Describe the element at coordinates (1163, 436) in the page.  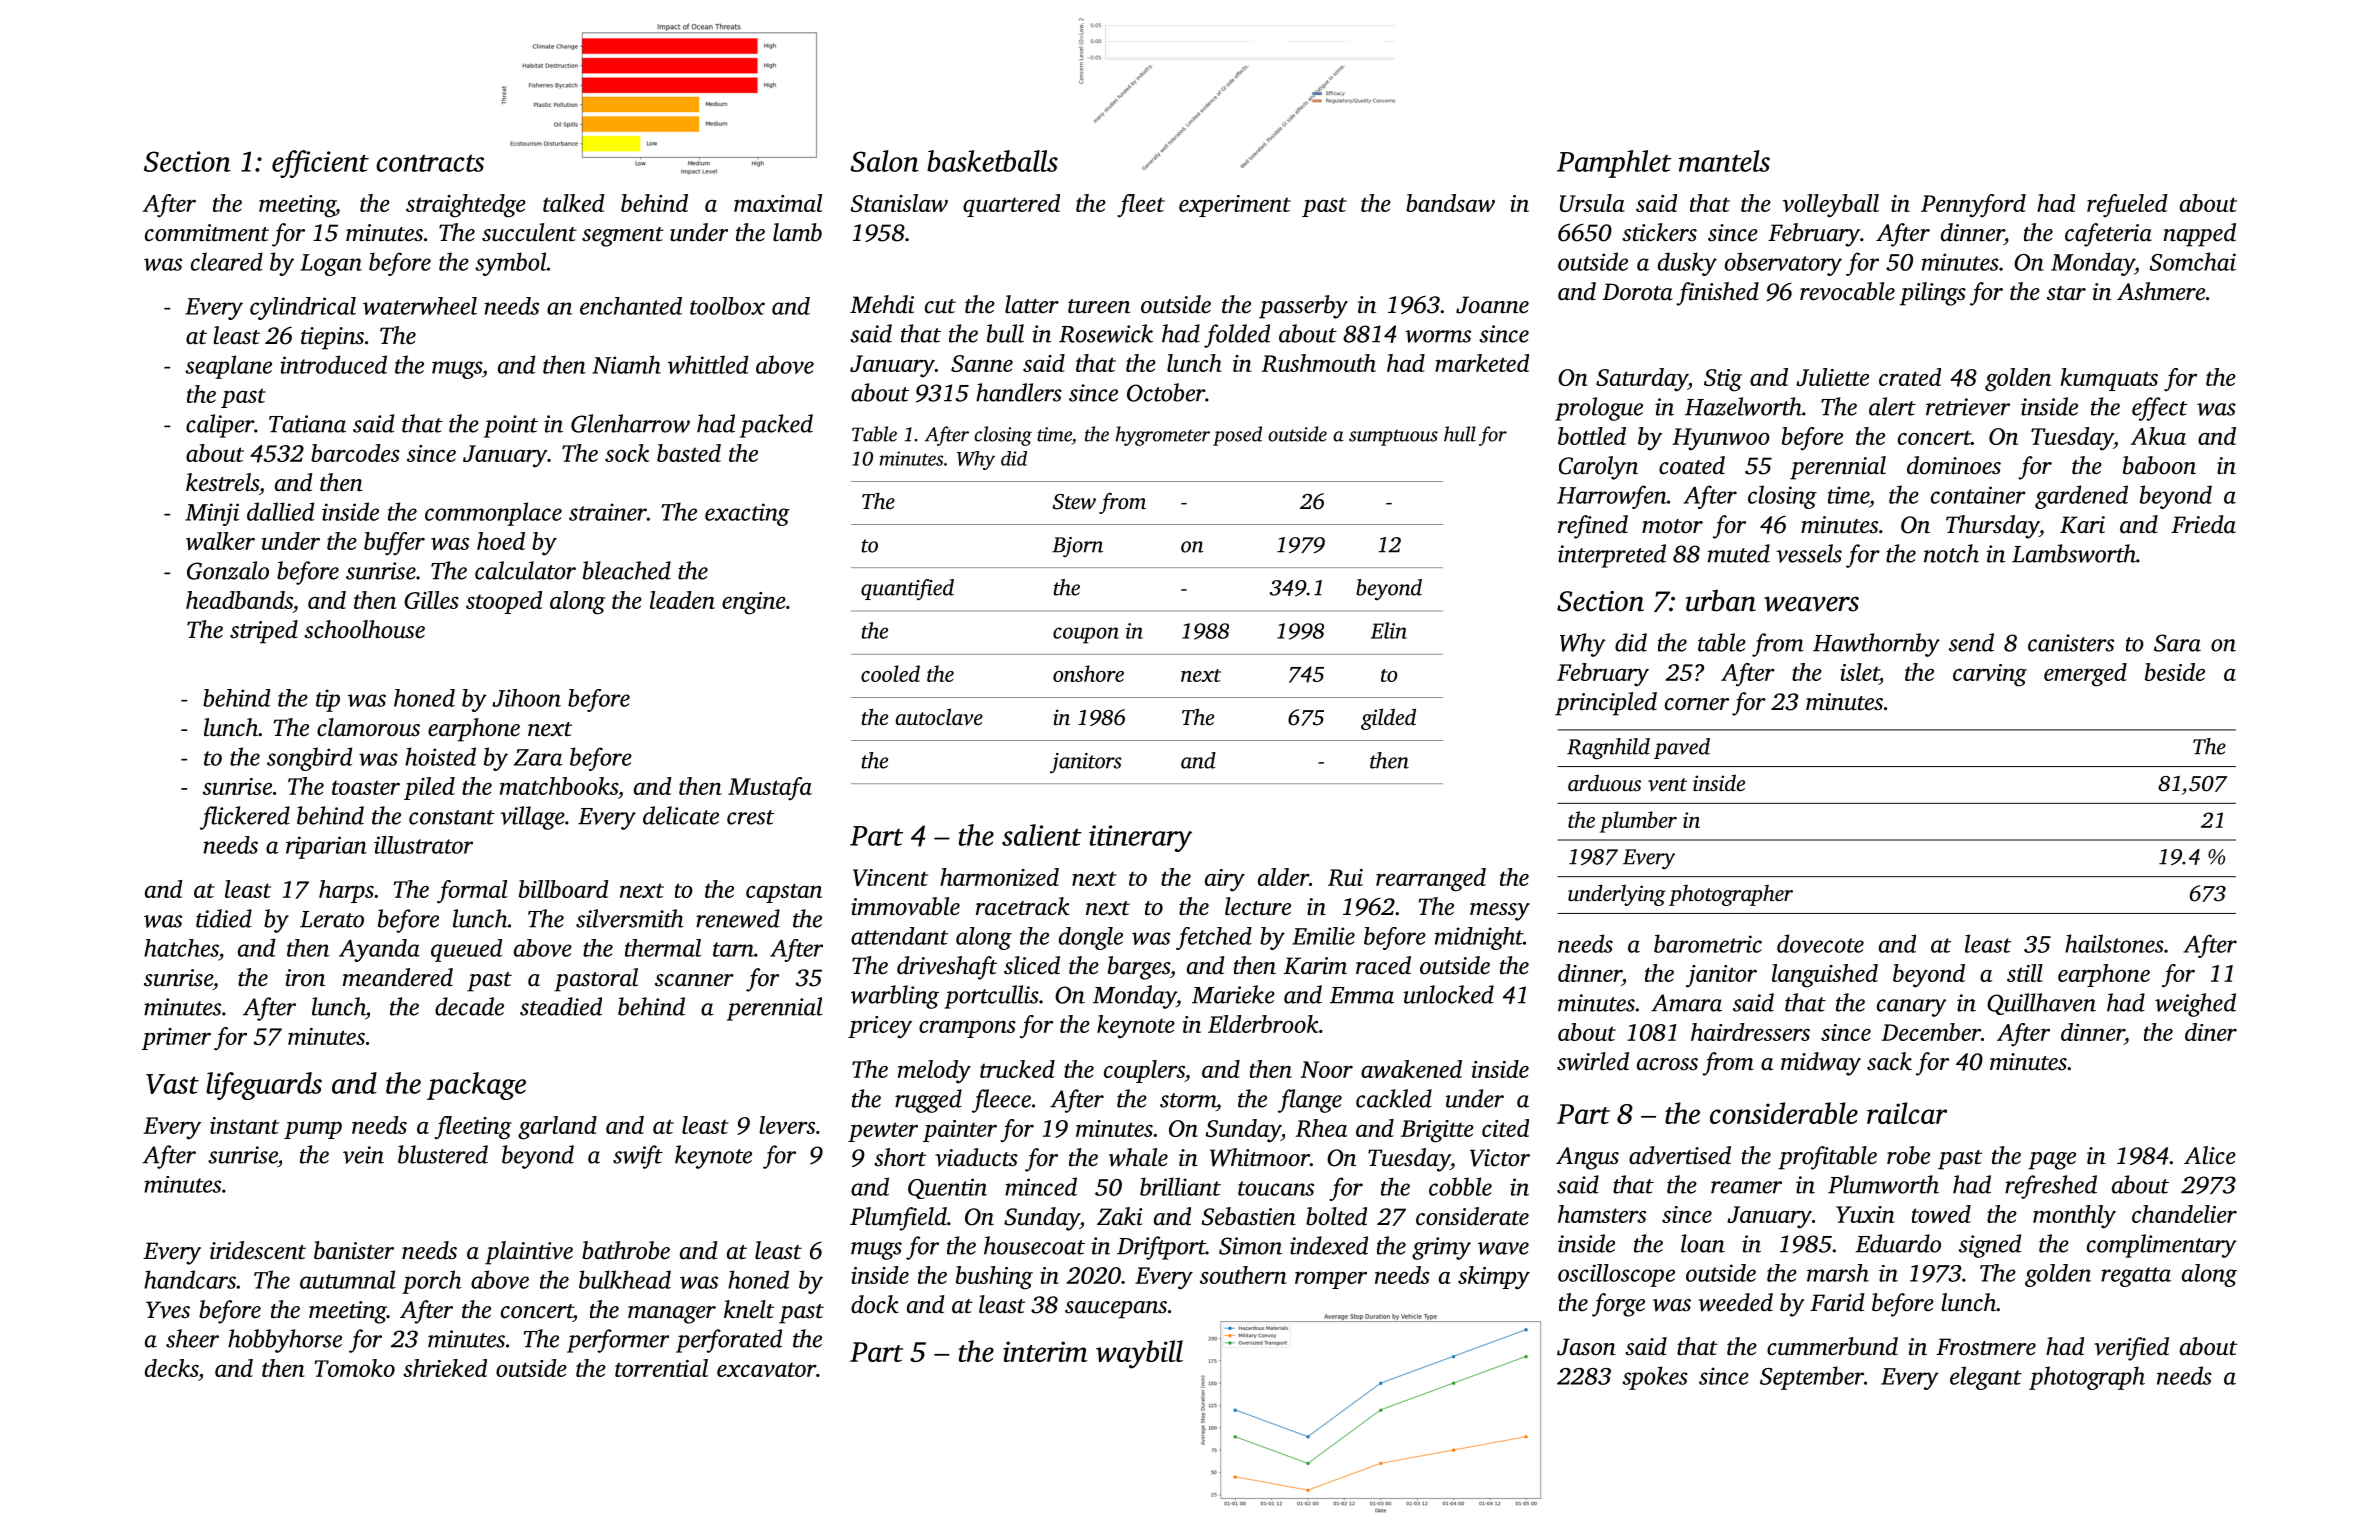
I see `hygrometer` at that location.
